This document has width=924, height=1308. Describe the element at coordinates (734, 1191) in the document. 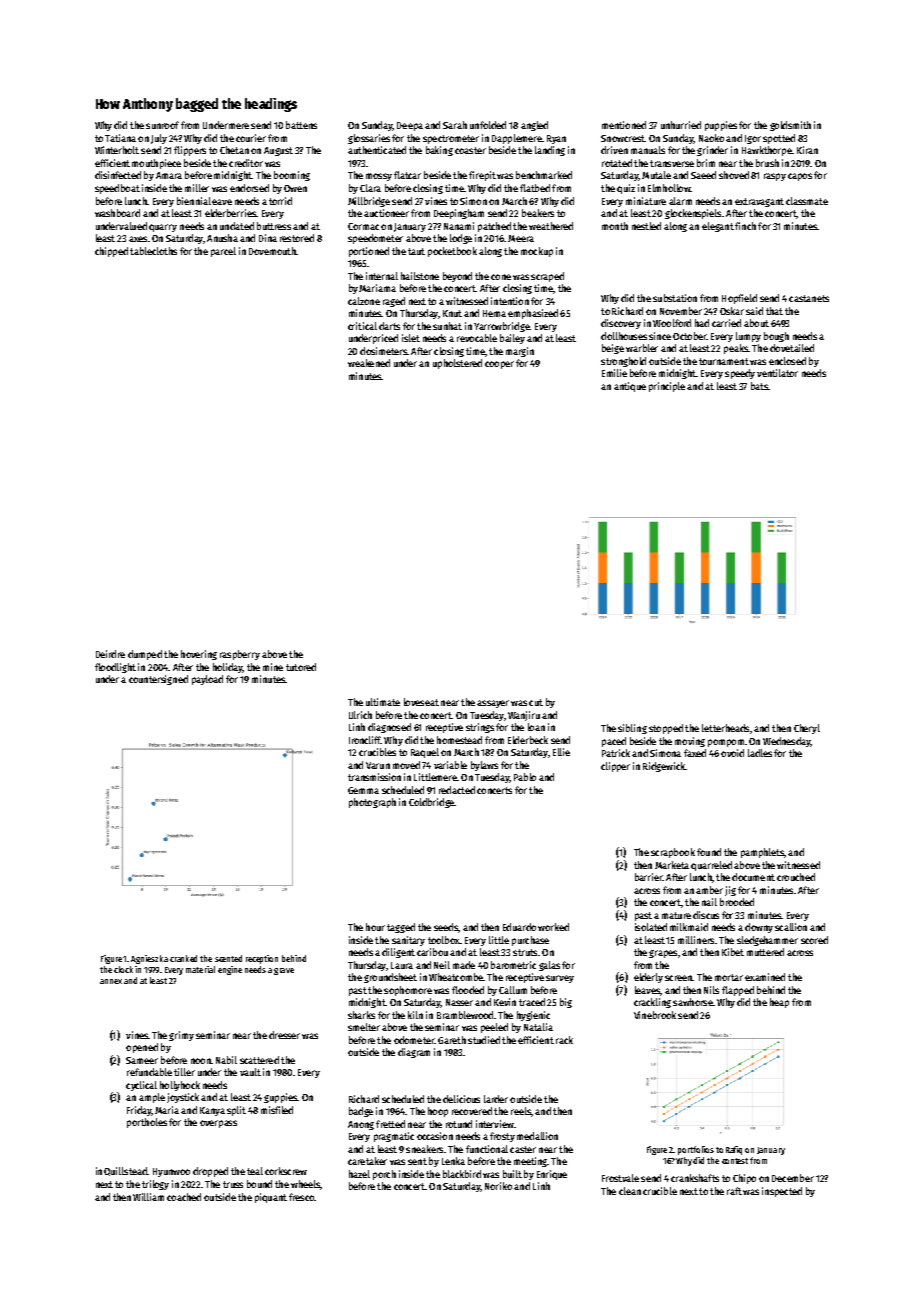

I see `raft` at that location.
